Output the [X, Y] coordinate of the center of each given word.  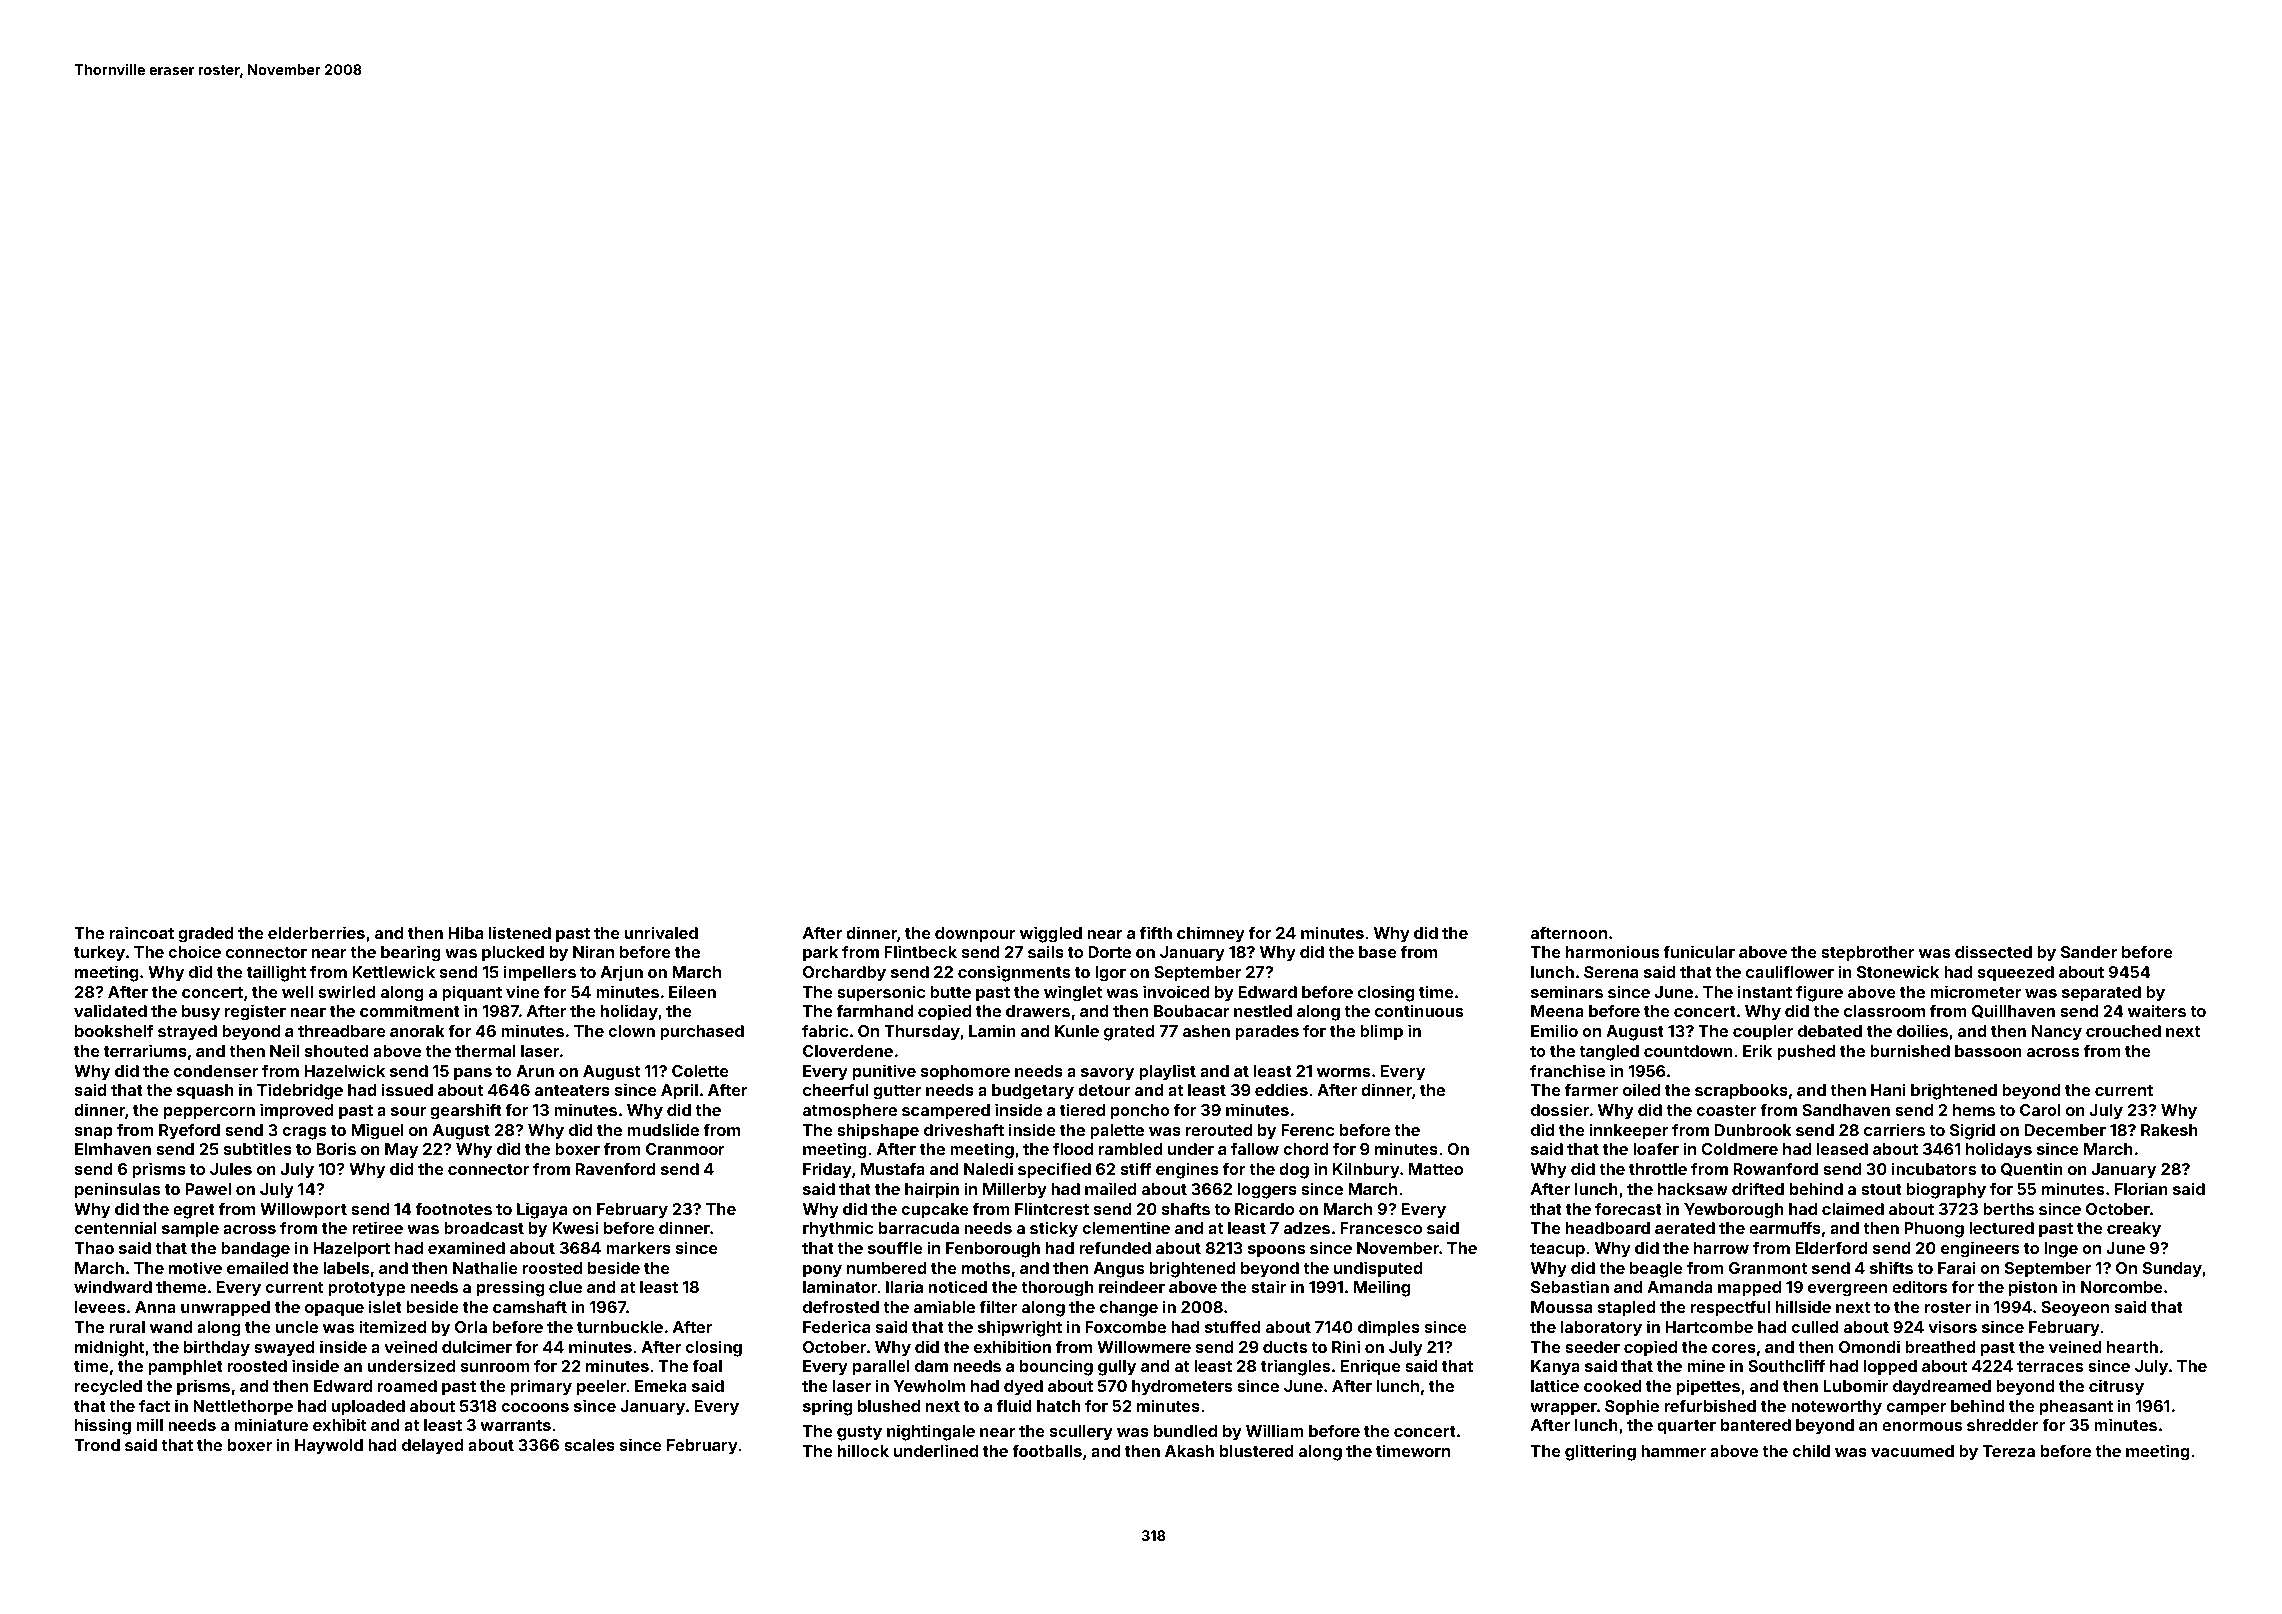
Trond [97, 1445]
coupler [1763, 1033]
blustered [1257, 1451]
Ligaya [542, 1210]
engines [1187, 1170]
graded [206, 935]
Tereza [2009, 1451]
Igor [1110, 974]
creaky [2134, 1230]
